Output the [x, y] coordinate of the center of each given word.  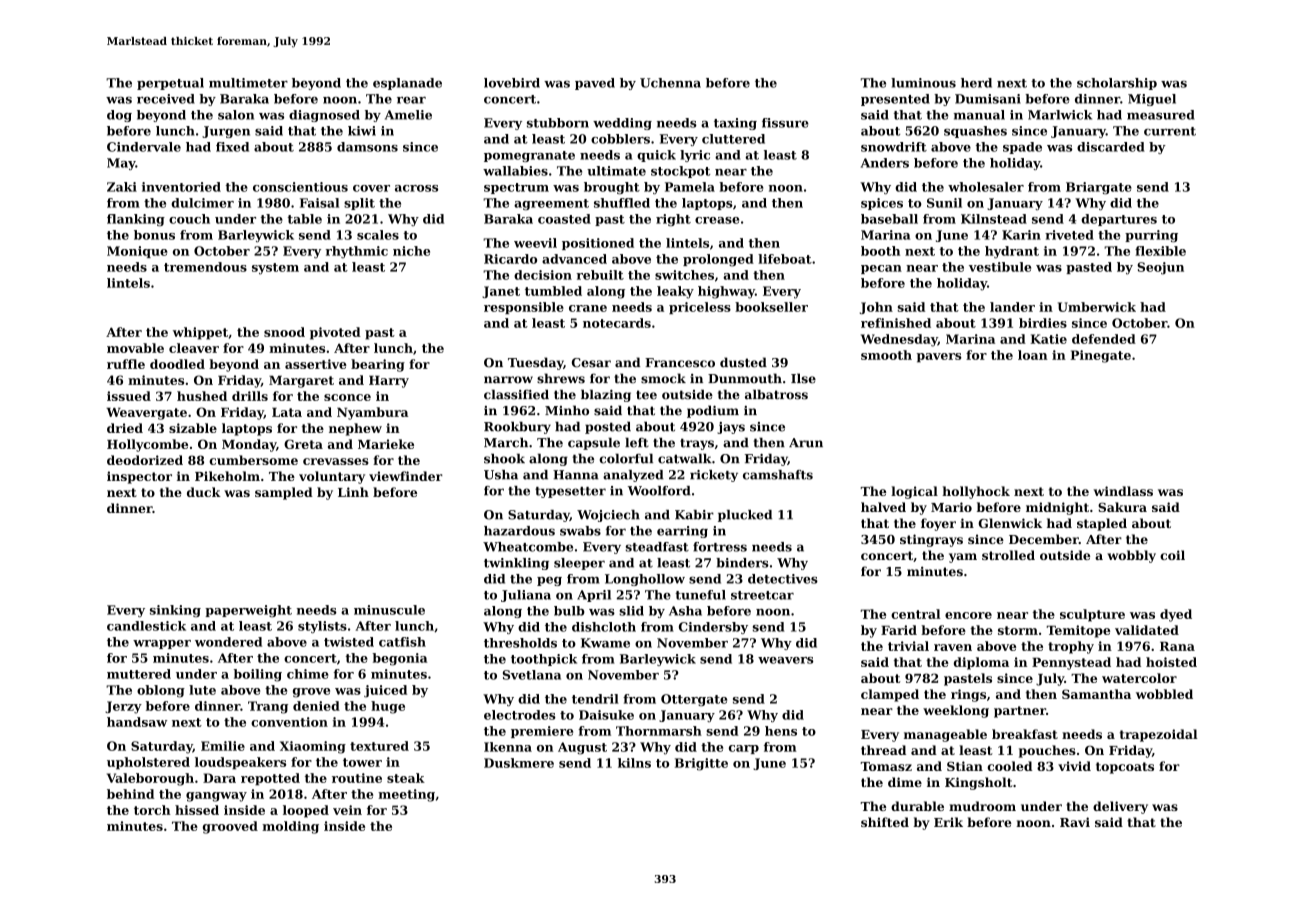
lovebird [512, 83]
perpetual [170, 84]
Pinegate [1101, 356]
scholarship [1117, 84]
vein [347, 810]
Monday [249, 445]
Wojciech [608, 516]
